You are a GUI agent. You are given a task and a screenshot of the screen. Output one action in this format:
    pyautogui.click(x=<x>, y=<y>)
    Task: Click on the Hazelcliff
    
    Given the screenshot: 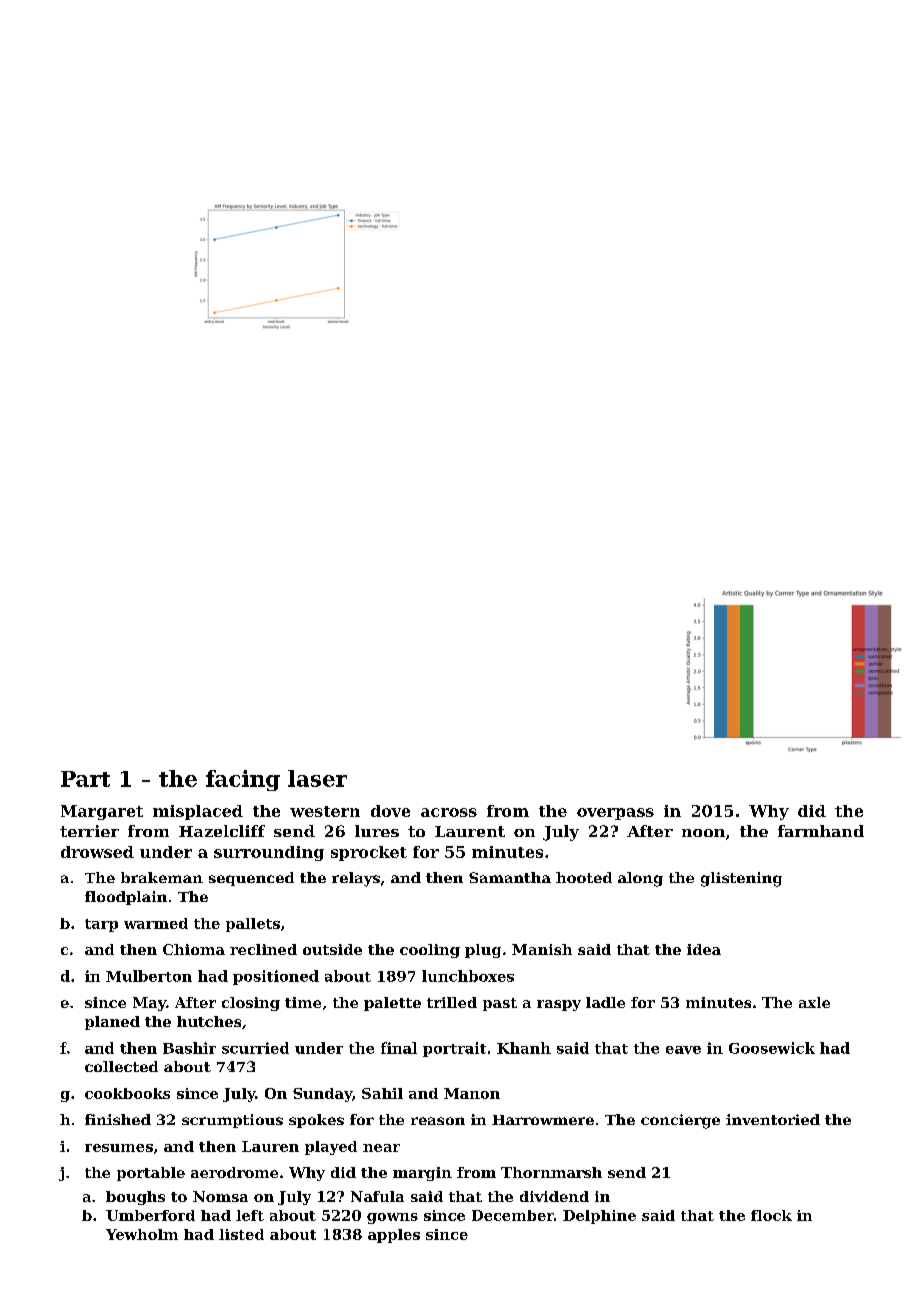 What is the action you would take?
    pyautogui.click(x=222, y=831)
